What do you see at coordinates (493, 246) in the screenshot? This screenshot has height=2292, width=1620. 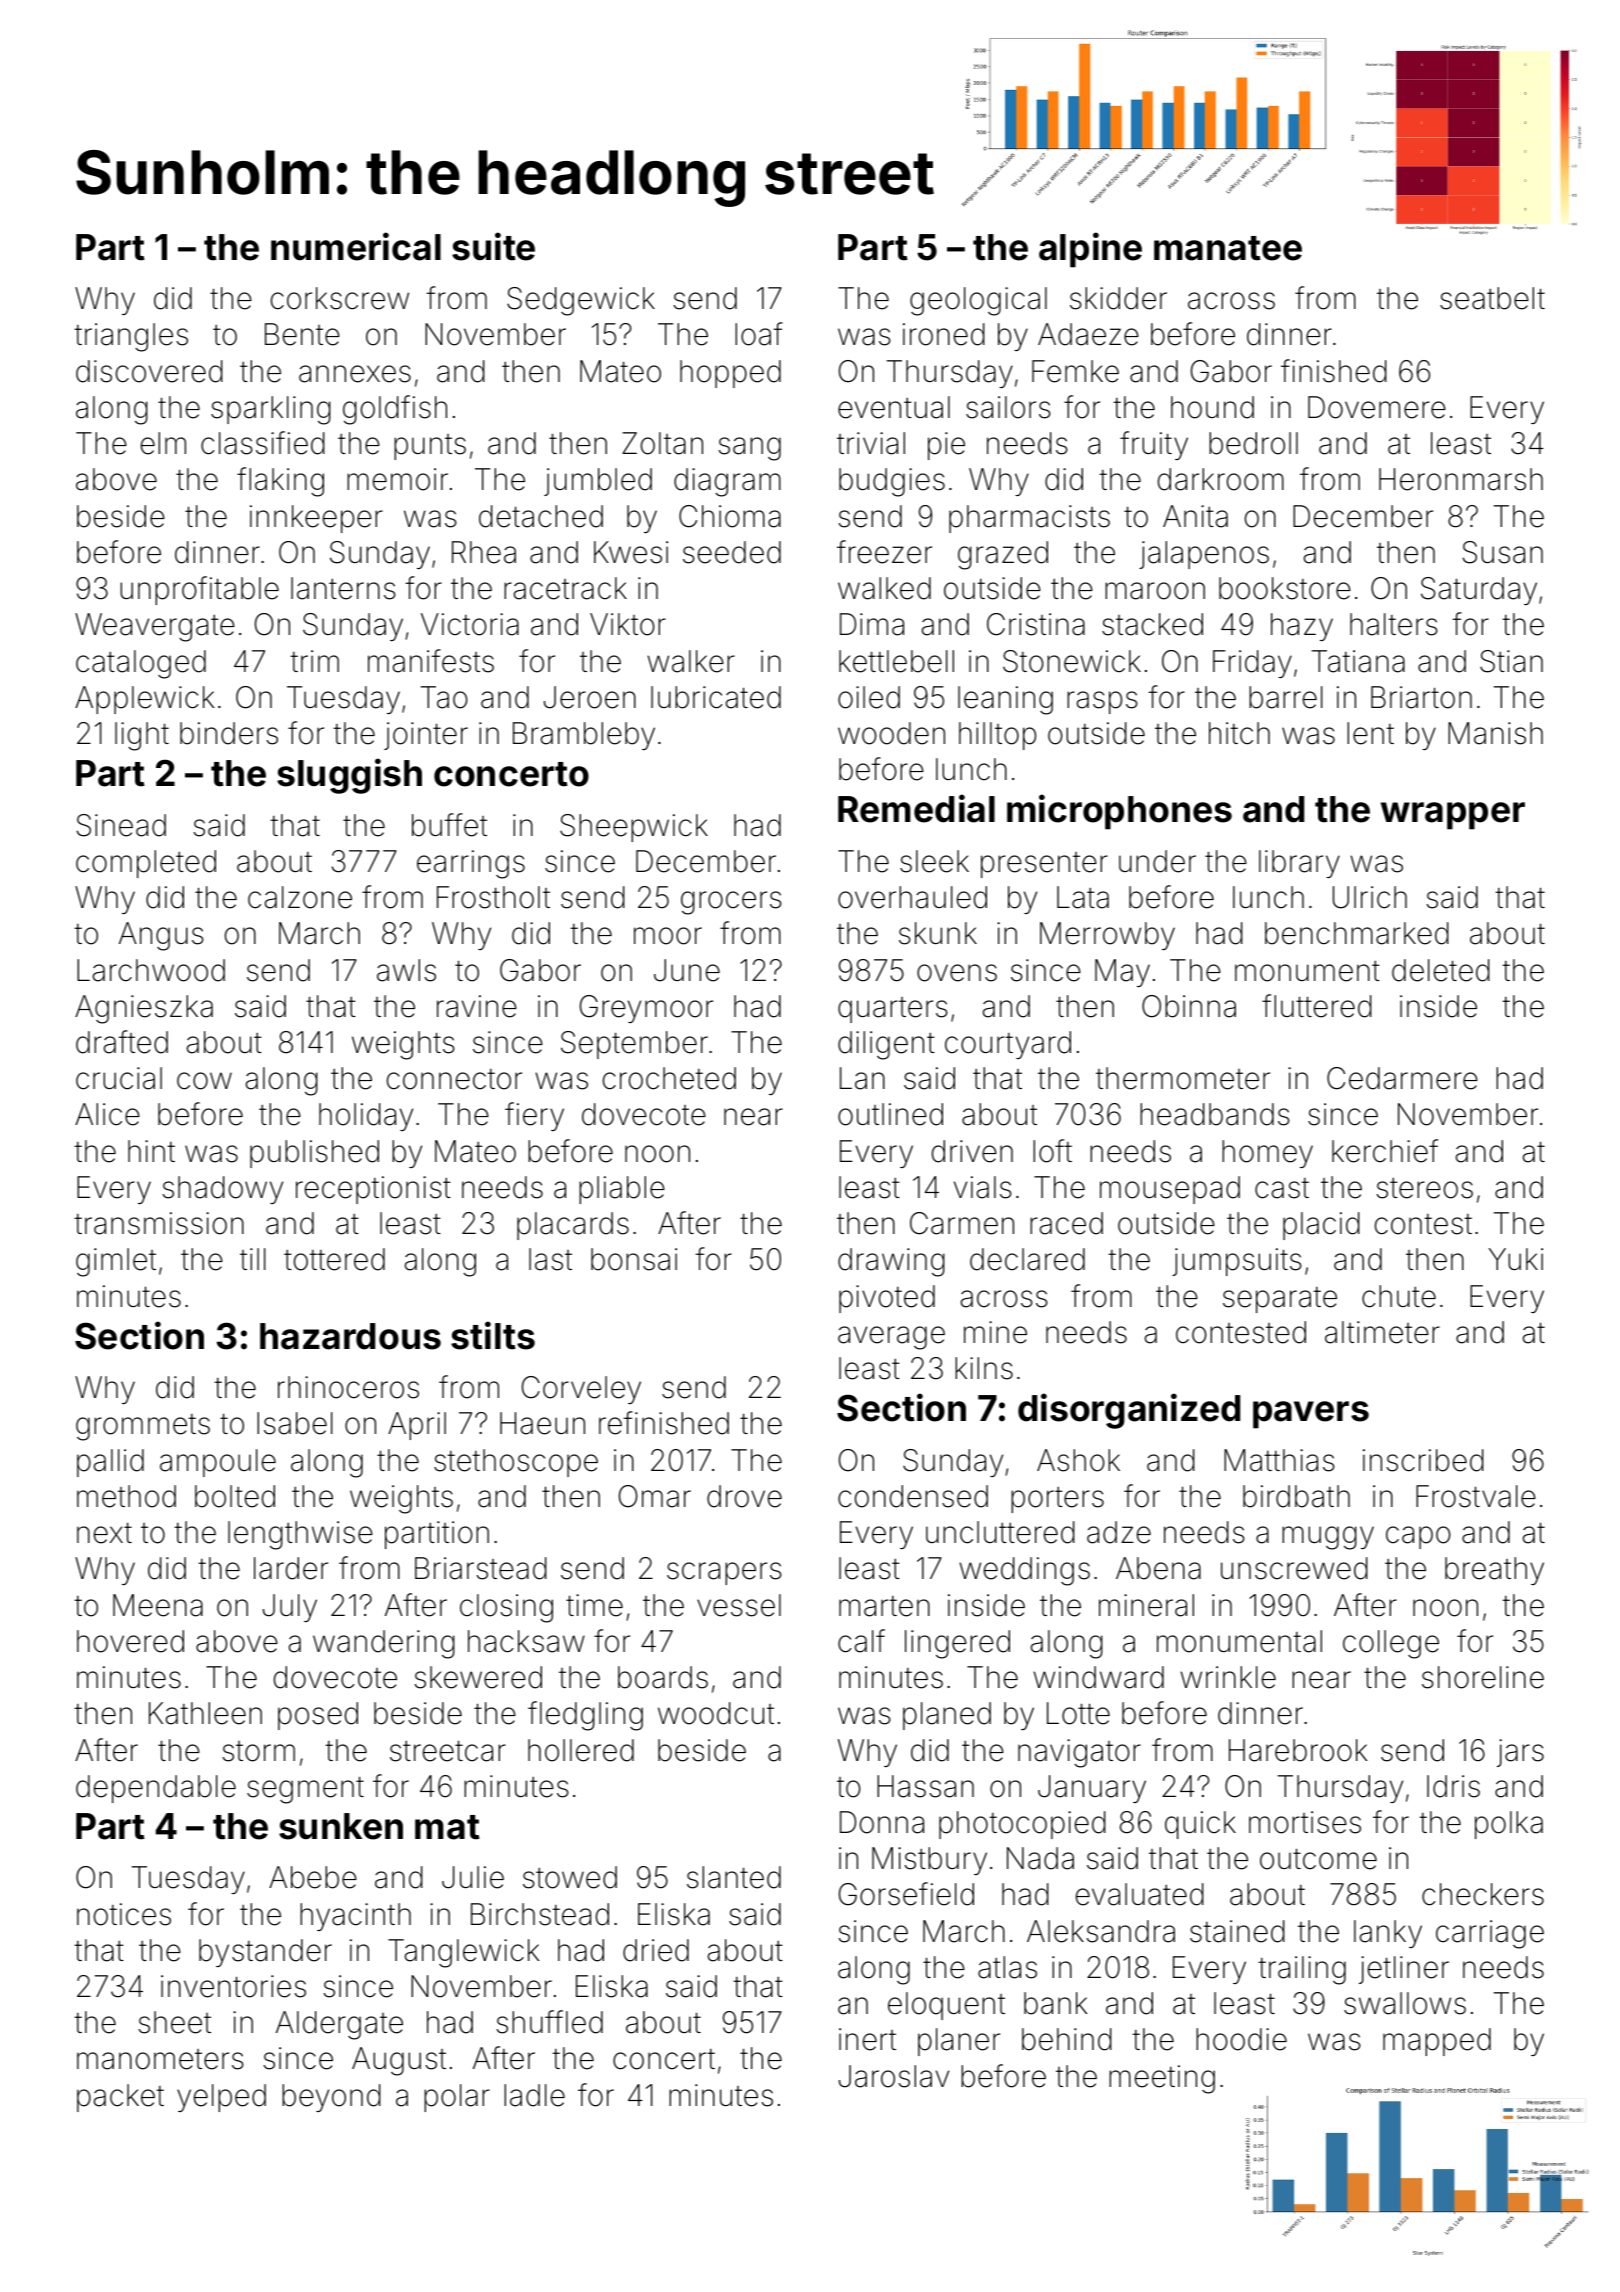 I see `suite` at bounding box center [493, 246].
